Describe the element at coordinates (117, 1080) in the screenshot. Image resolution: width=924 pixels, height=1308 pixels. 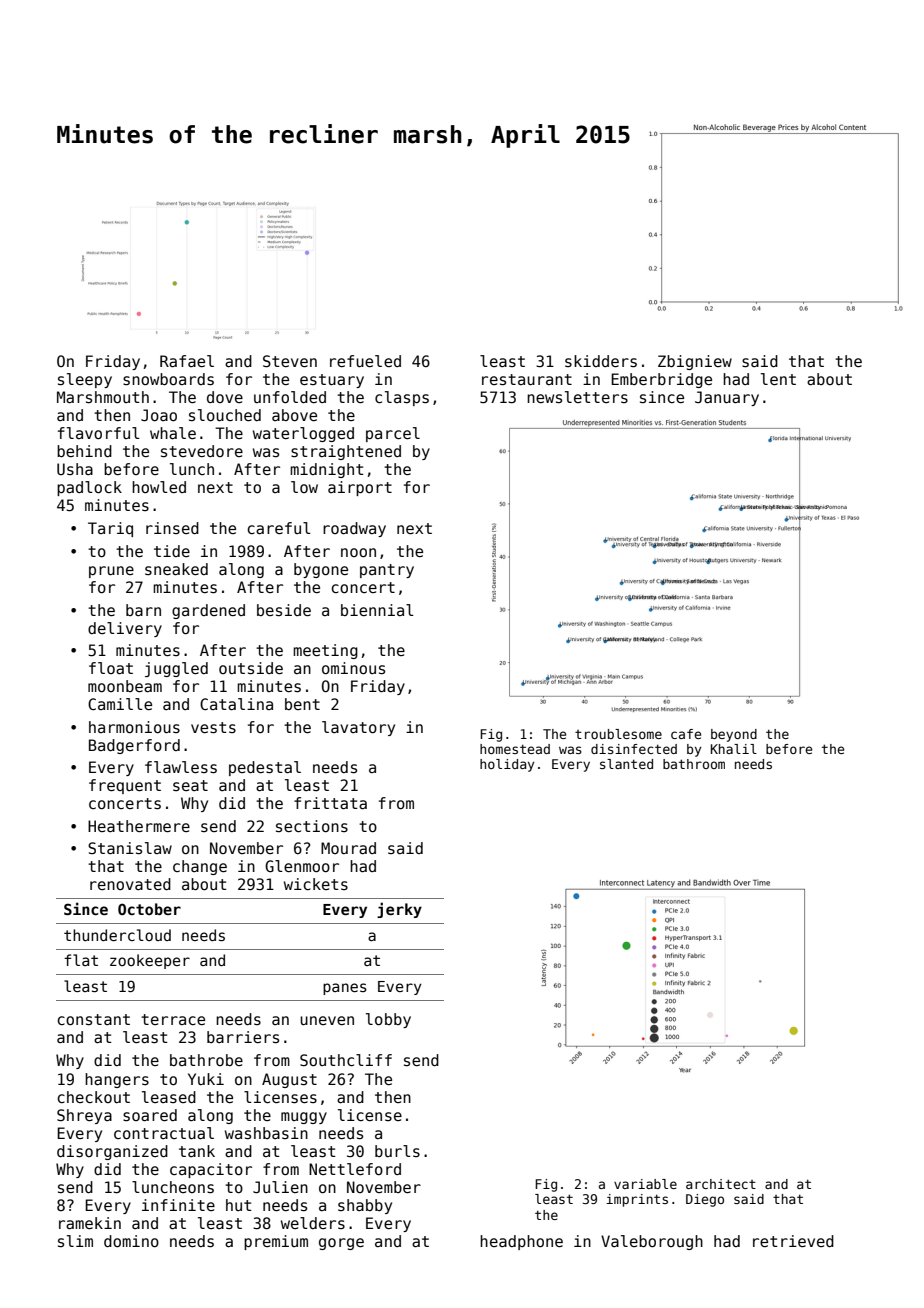
I see `hangers` at that location.
